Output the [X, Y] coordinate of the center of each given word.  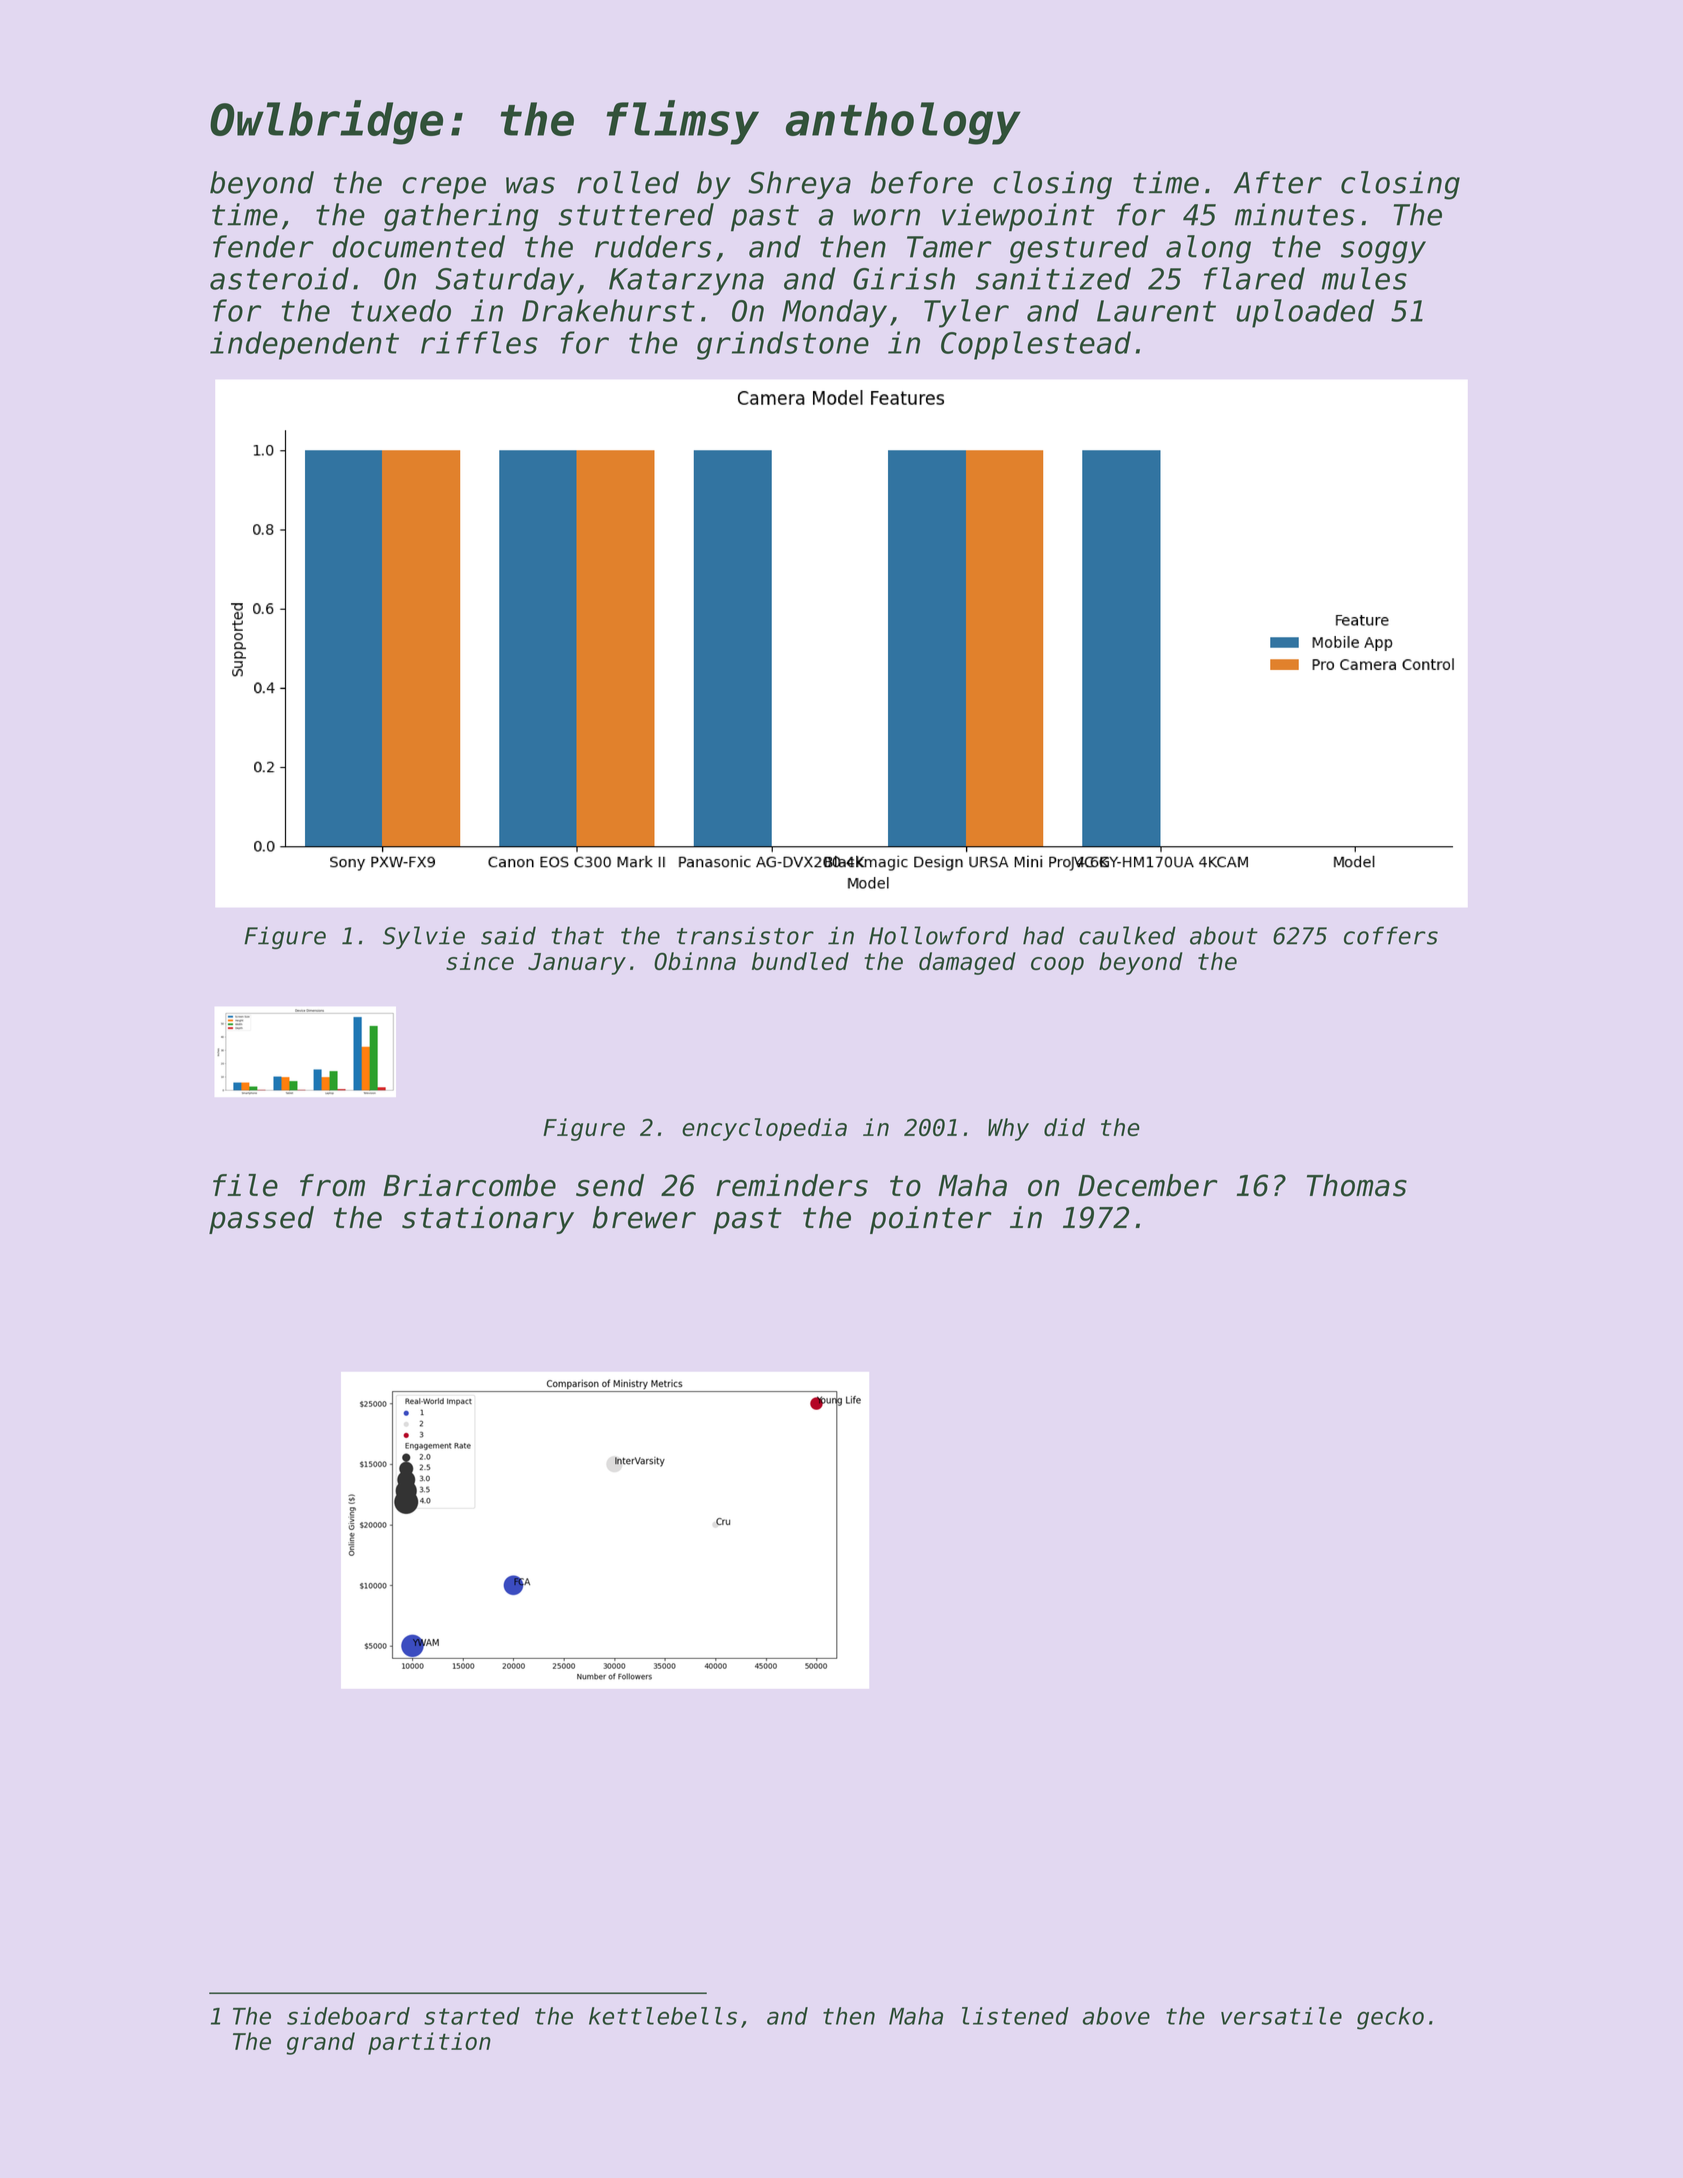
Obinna [695, 961]
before [922, 182]
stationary [488, 1220]
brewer [644, 1217]
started [472, 2016]
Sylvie [424, 937]
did [1064, 1127]
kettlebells [663, 2016]
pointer [931, 1220]
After [1278, 182]
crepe [444, 188]
